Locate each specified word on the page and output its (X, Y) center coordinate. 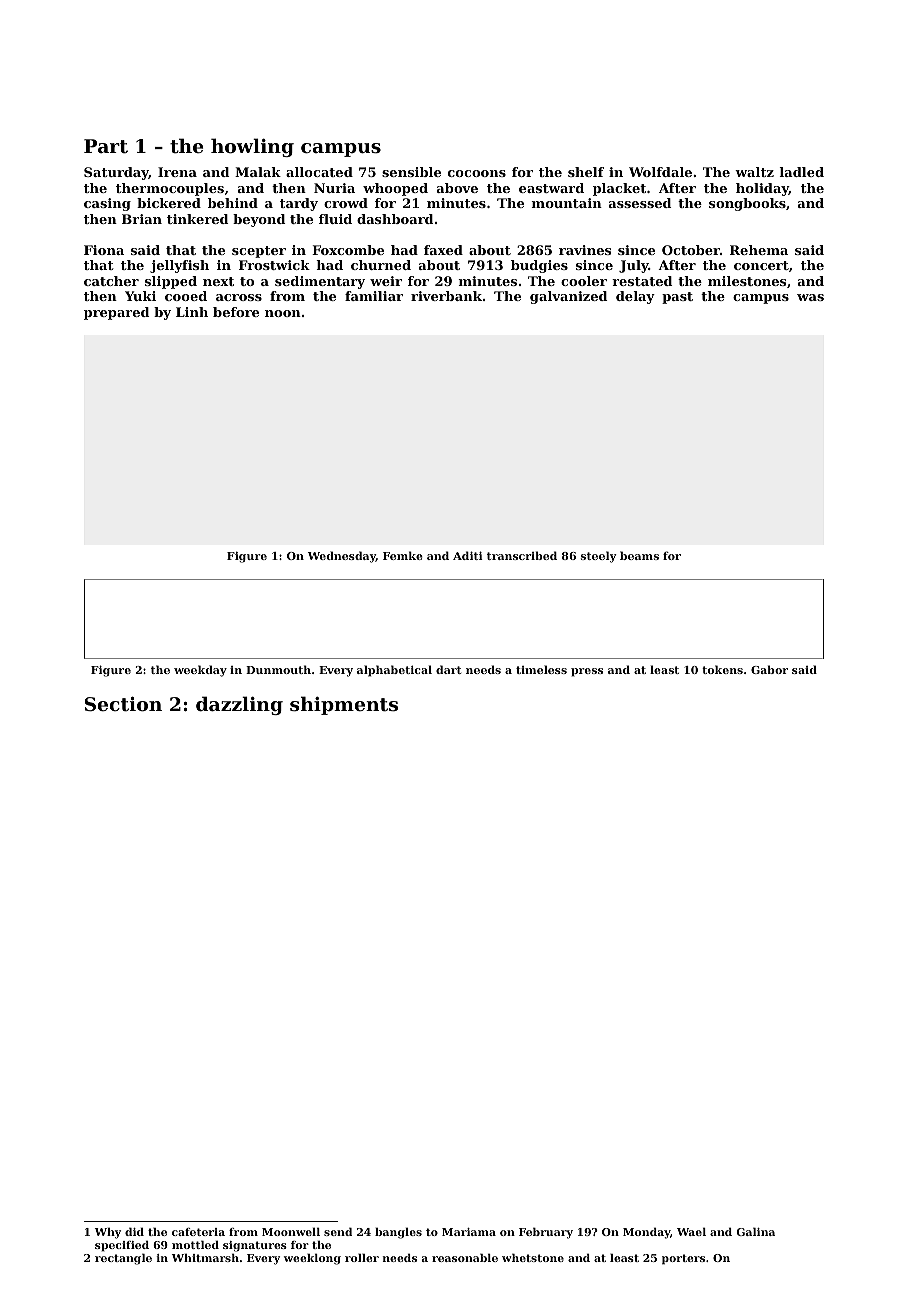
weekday (200, 671)
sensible (411, 172)
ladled (802, 172)
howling (252, 147)
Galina (756, 1232)
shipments (344, 705)
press (587, 672)
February (546, 1233)
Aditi (468, 555)
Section (123, 704)
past (677, 298)
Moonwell (291, 1232)
